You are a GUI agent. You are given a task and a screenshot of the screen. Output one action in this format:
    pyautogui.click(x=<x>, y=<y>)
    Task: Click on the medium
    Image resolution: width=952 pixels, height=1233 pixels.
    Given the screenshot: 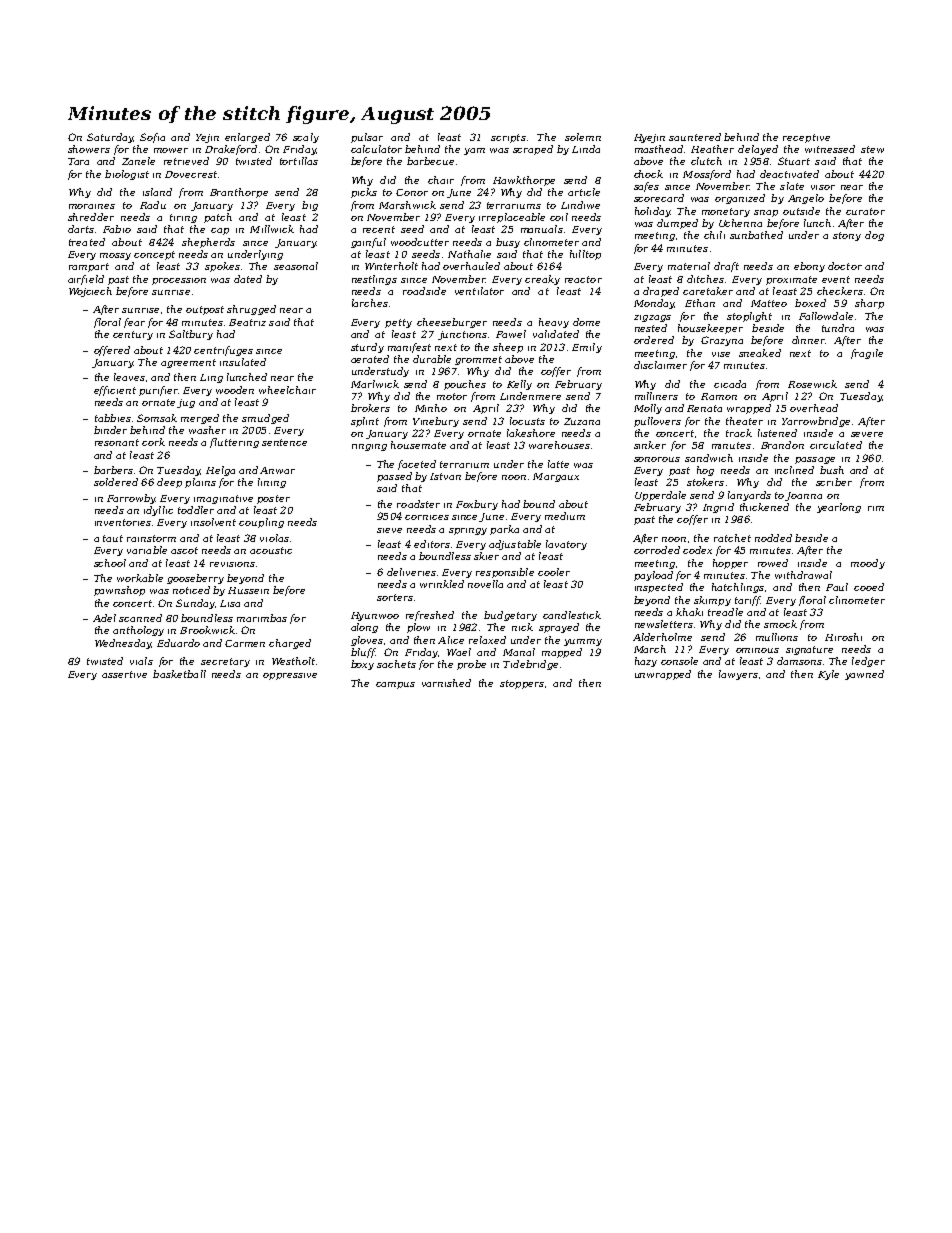 What is the action you would take?
    pyautogui.click(x=565, y=516)
